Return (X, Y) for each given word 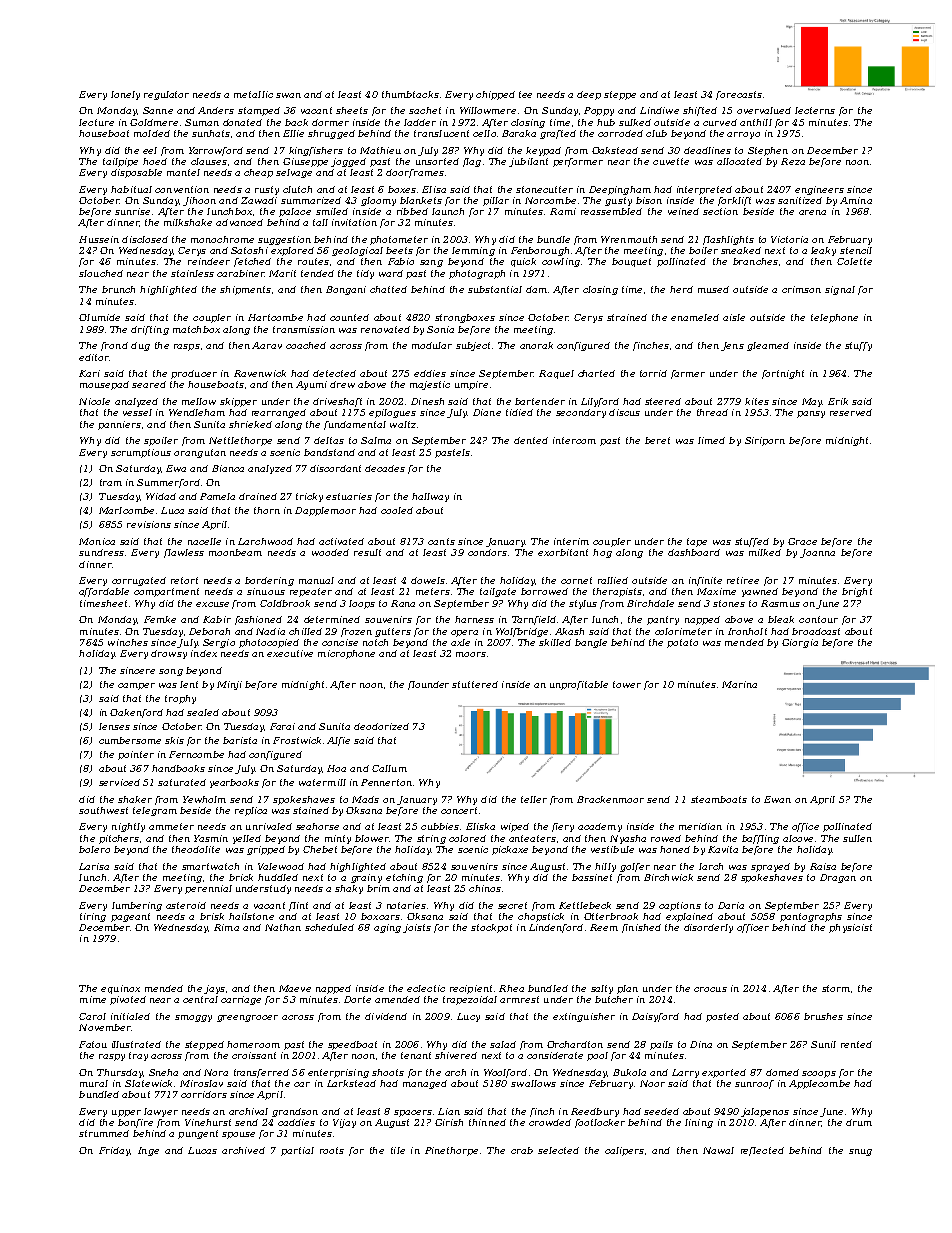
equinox (120, 989)
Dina (701, 1044)
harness (474, 619)
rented (856, 1044)
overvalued (764, 110)
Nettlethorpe (240, 441)
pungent (198, 1134)
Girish (449, 1122)
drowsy (169, 654)
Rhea (511, 988)
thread (712, 412)
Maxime (716, 591)
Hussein (99, 239)
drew (342, 384)
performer (578, 162)
